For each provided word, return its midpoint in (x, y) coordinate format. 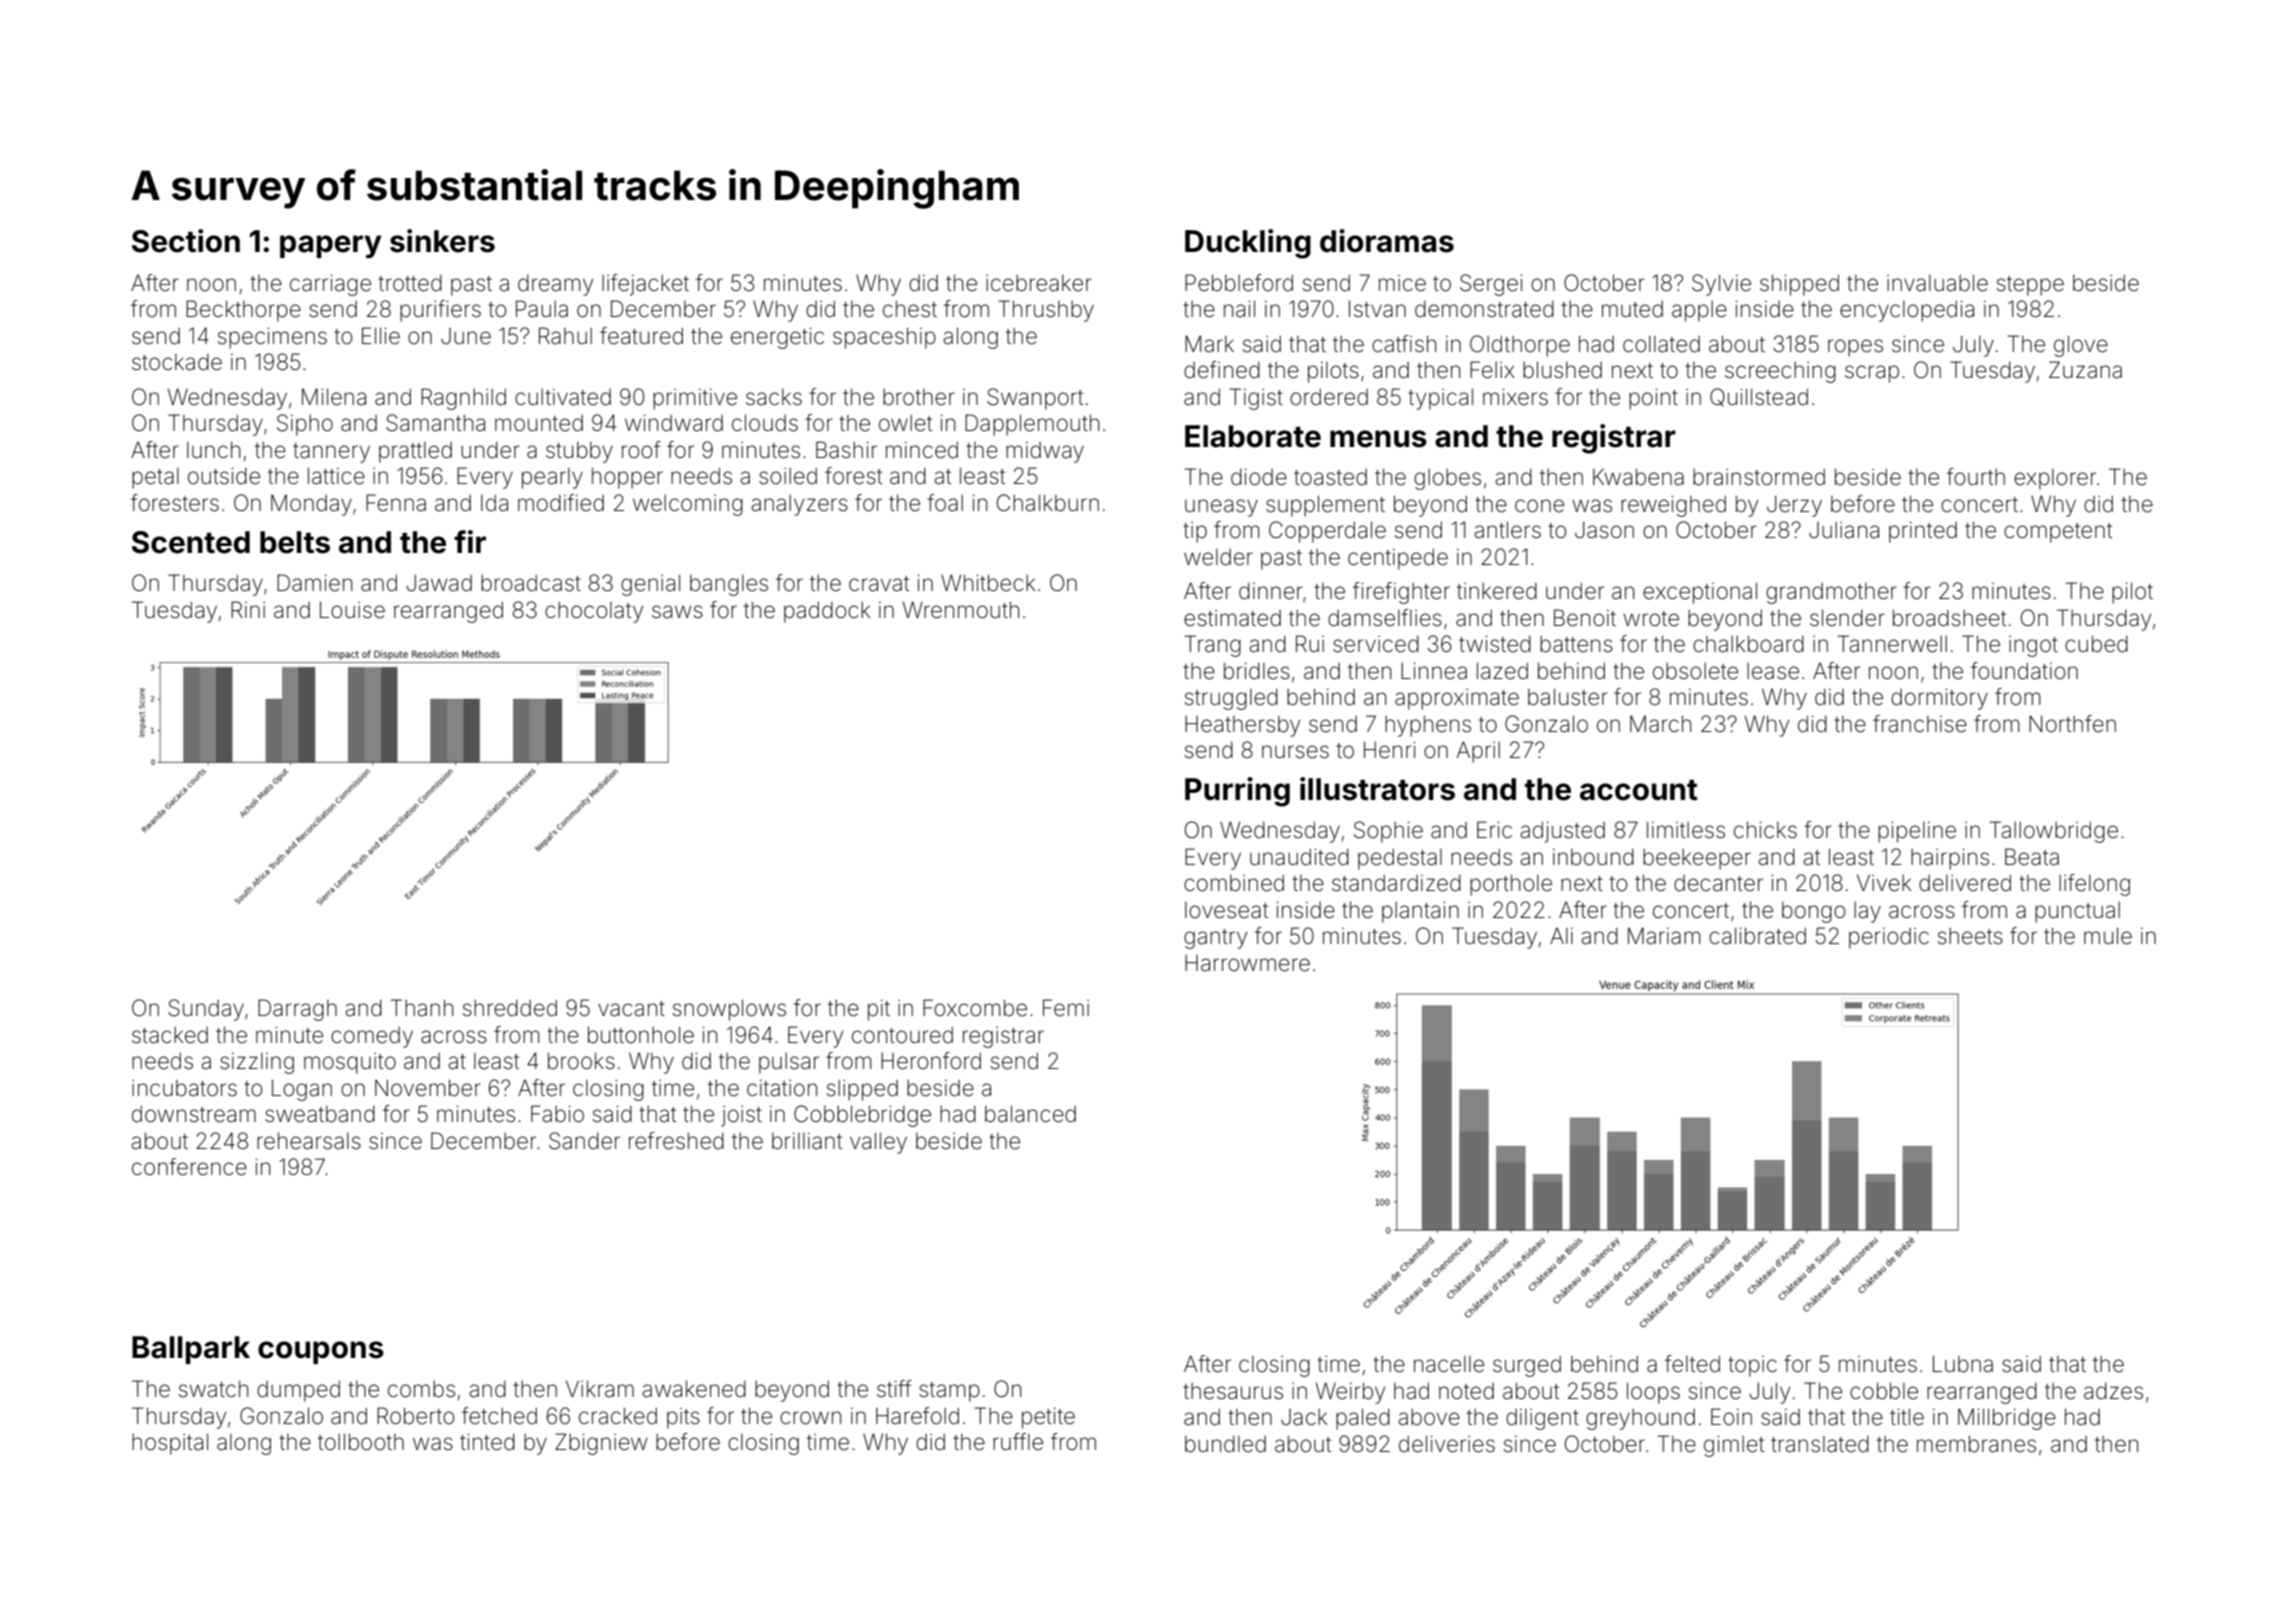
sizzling (257, 1063)
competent (2058, 533)
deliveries (1447, 1444)
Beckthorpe (243, 311)
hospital (170, 1444)
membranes (1976, 1444)
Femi (1066, 1008)
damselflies (1385, 618)
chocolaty (594, 612)
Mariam (1664, 936)
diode (1259, 477)
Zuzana (2085, 370)
